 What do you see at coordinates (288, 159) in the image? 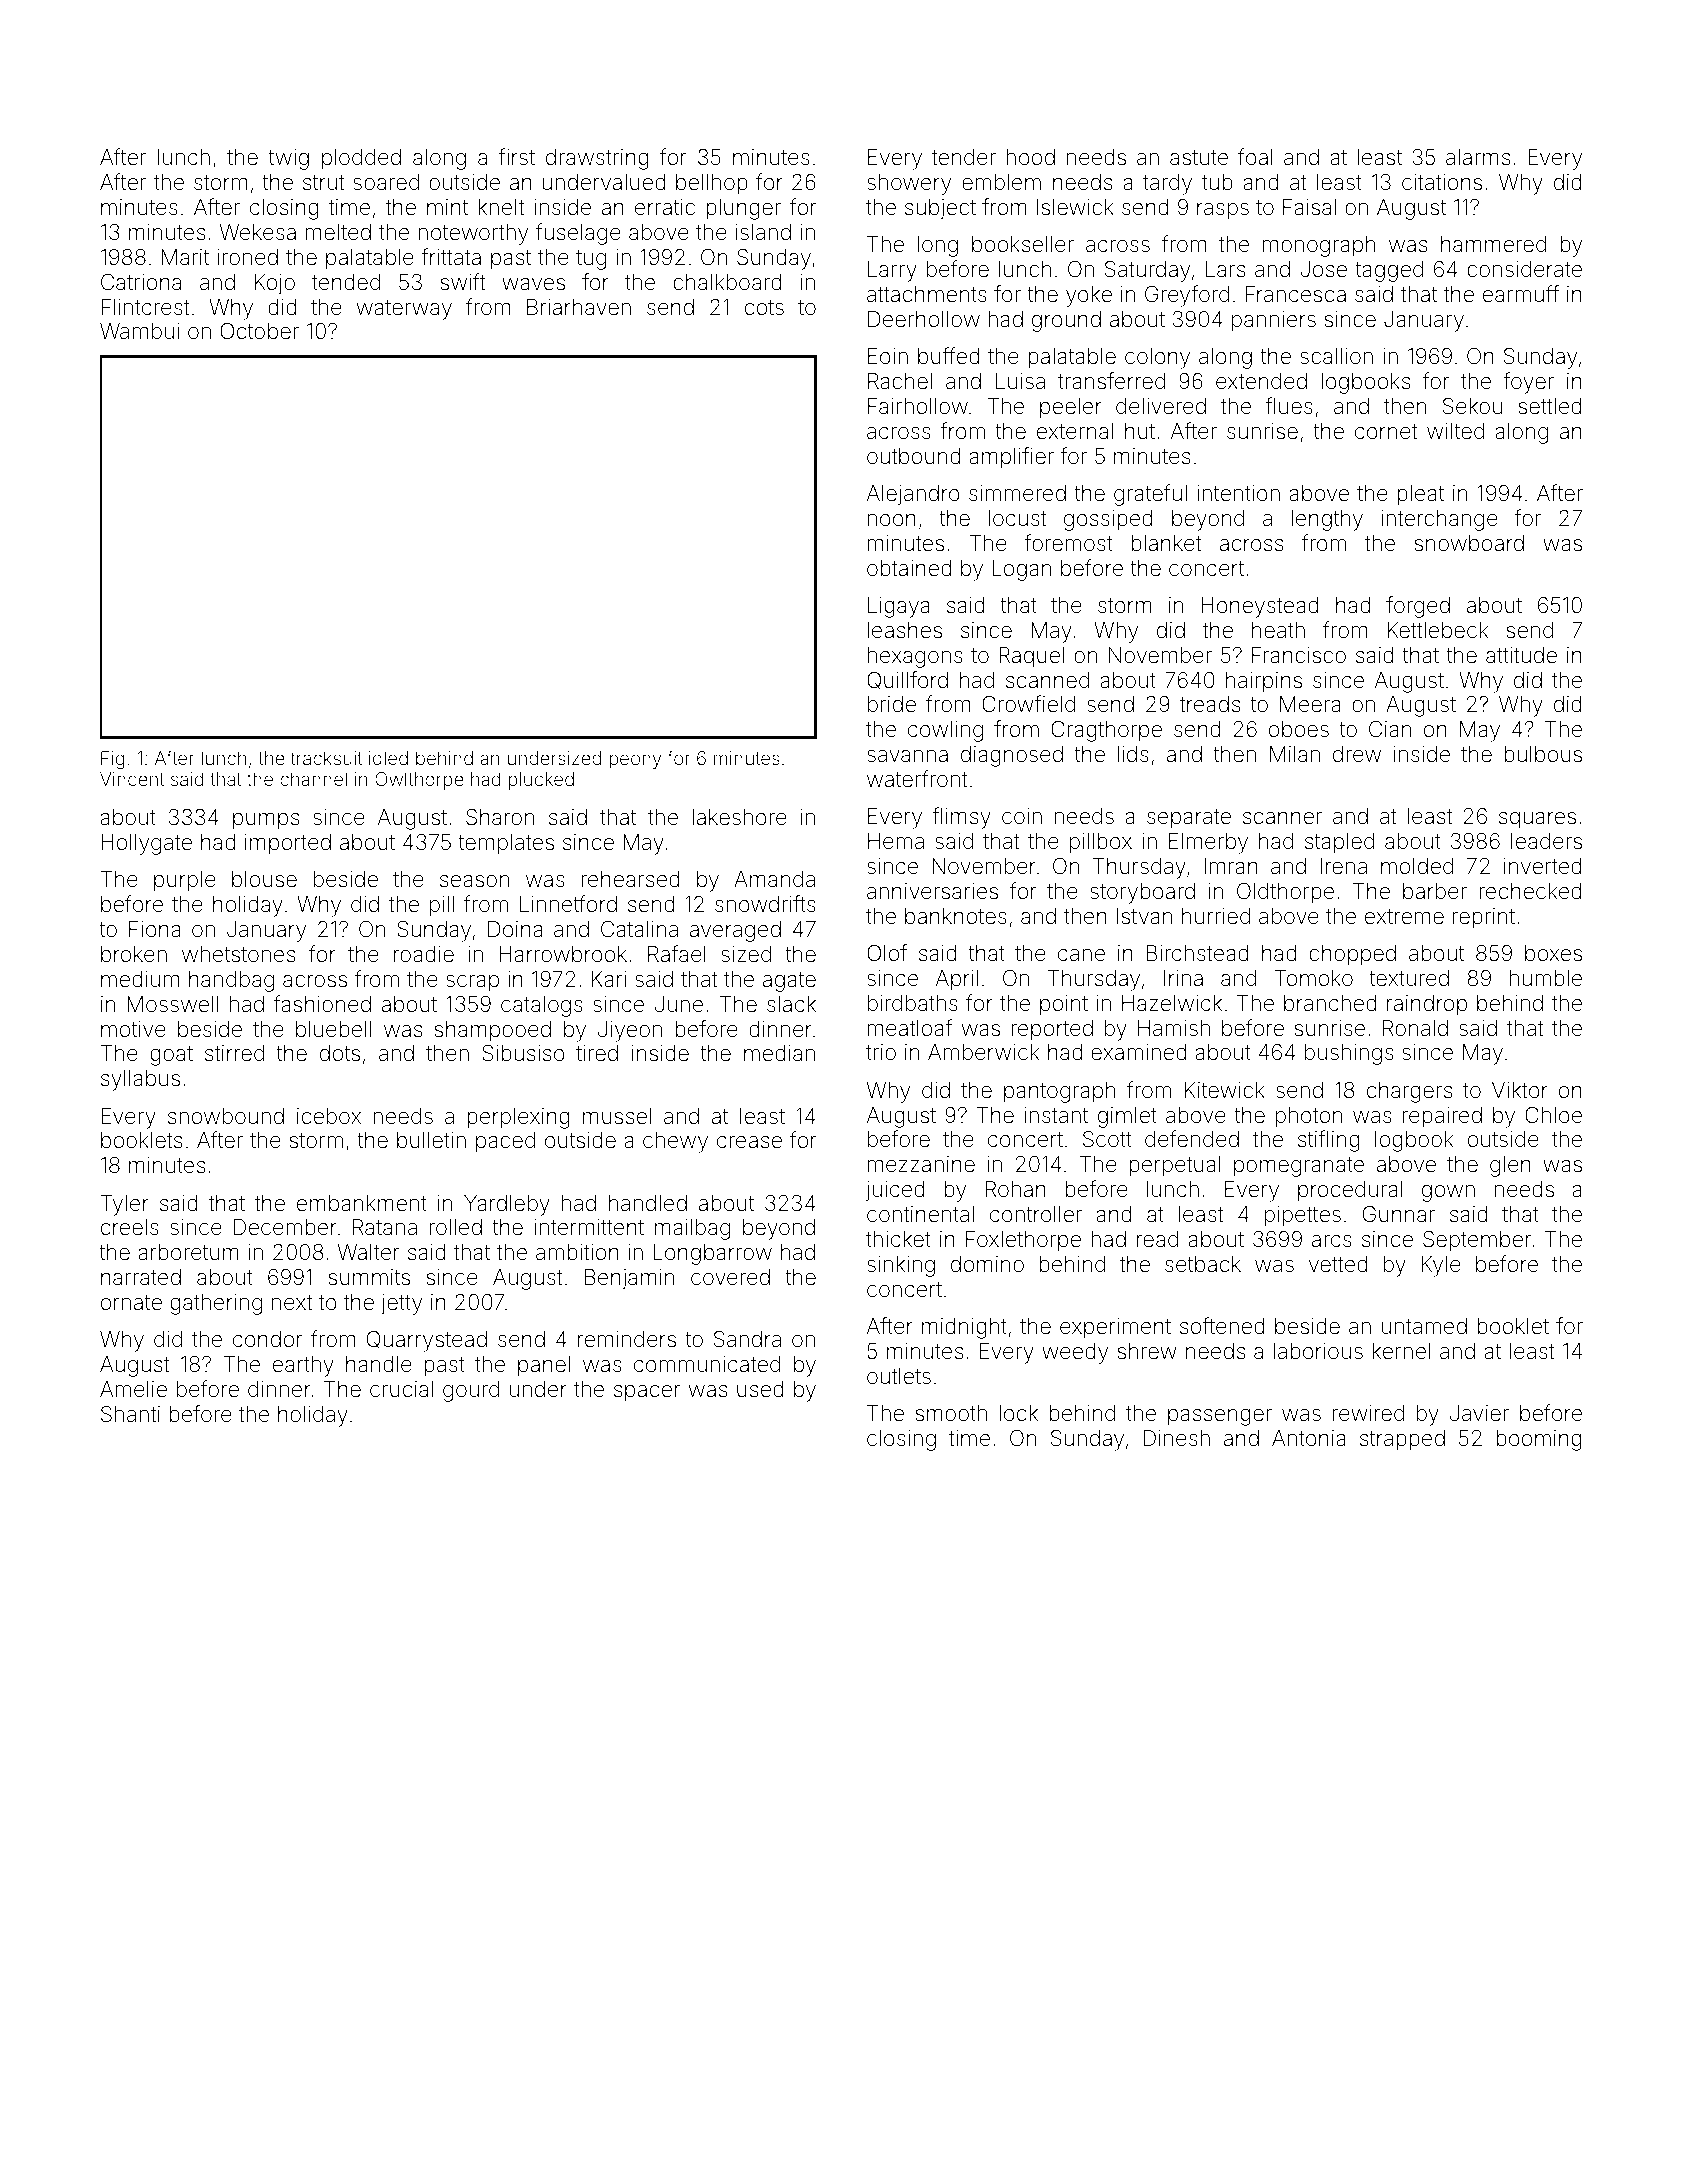
I see `twig` at bounding box center [288, 159].
